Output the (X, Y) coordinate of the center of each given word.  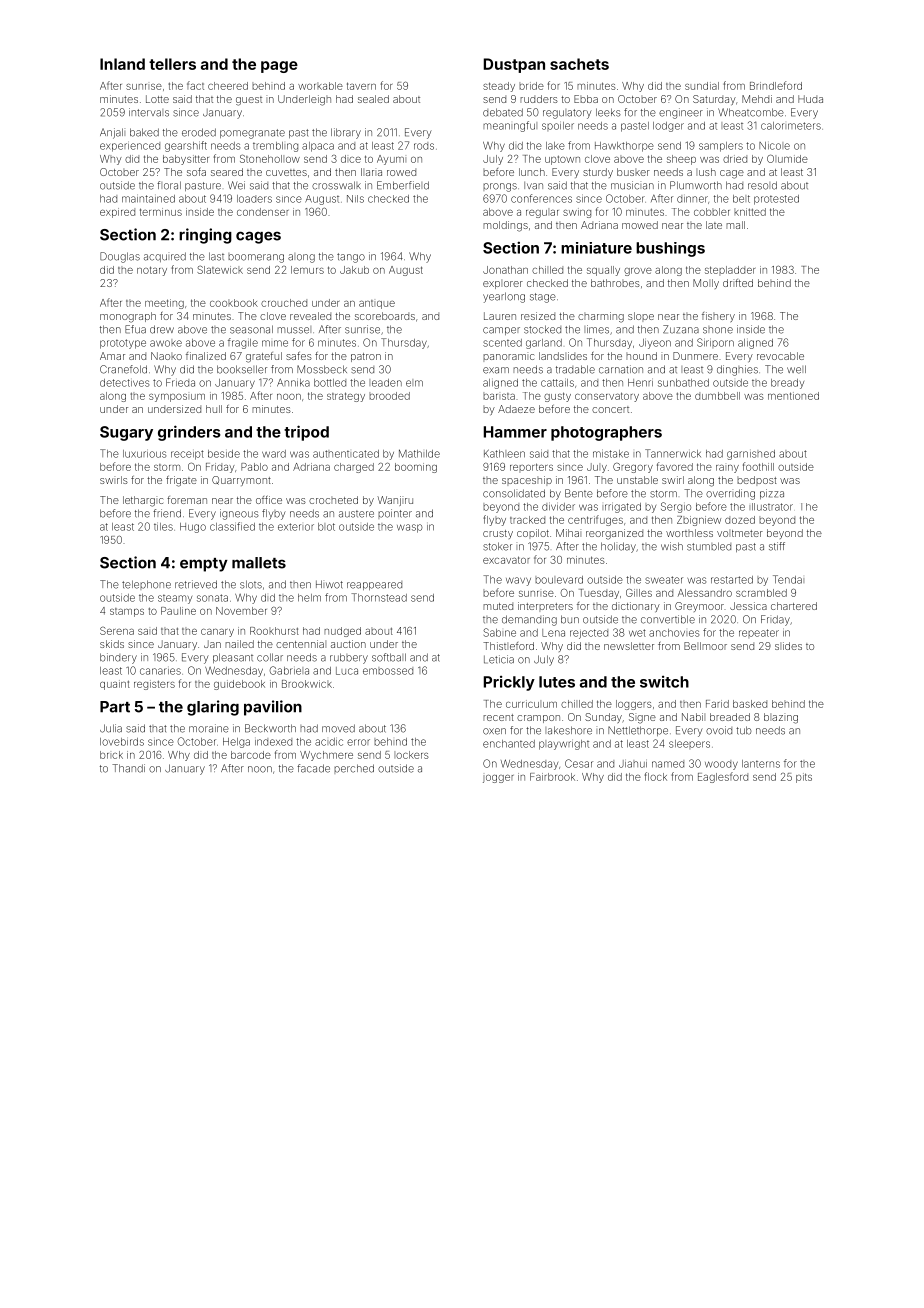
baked (144, 132)
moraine (209, 728)
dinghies (737, 370)
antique (377, 304)
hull (214, 409)
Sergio (676, 507)
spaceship (527, 481)
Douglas (120, 257)
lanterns (761, 764)
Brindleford (776, 85)
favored (675, 466)
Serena (117, 631)
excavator (506, 560)
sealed (373, 99)
